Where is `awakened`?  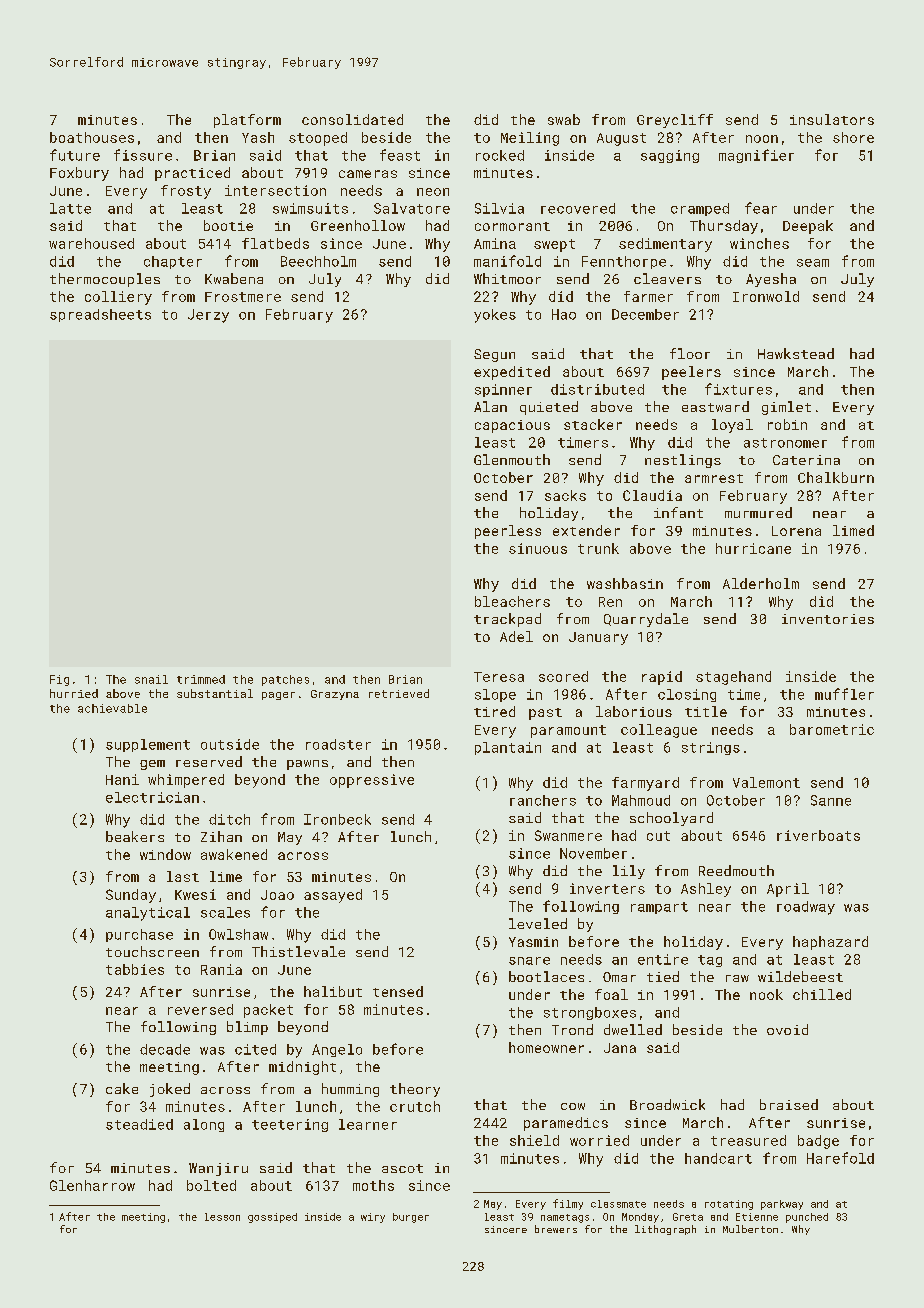 awakened is located at coordinates (234, 854).
